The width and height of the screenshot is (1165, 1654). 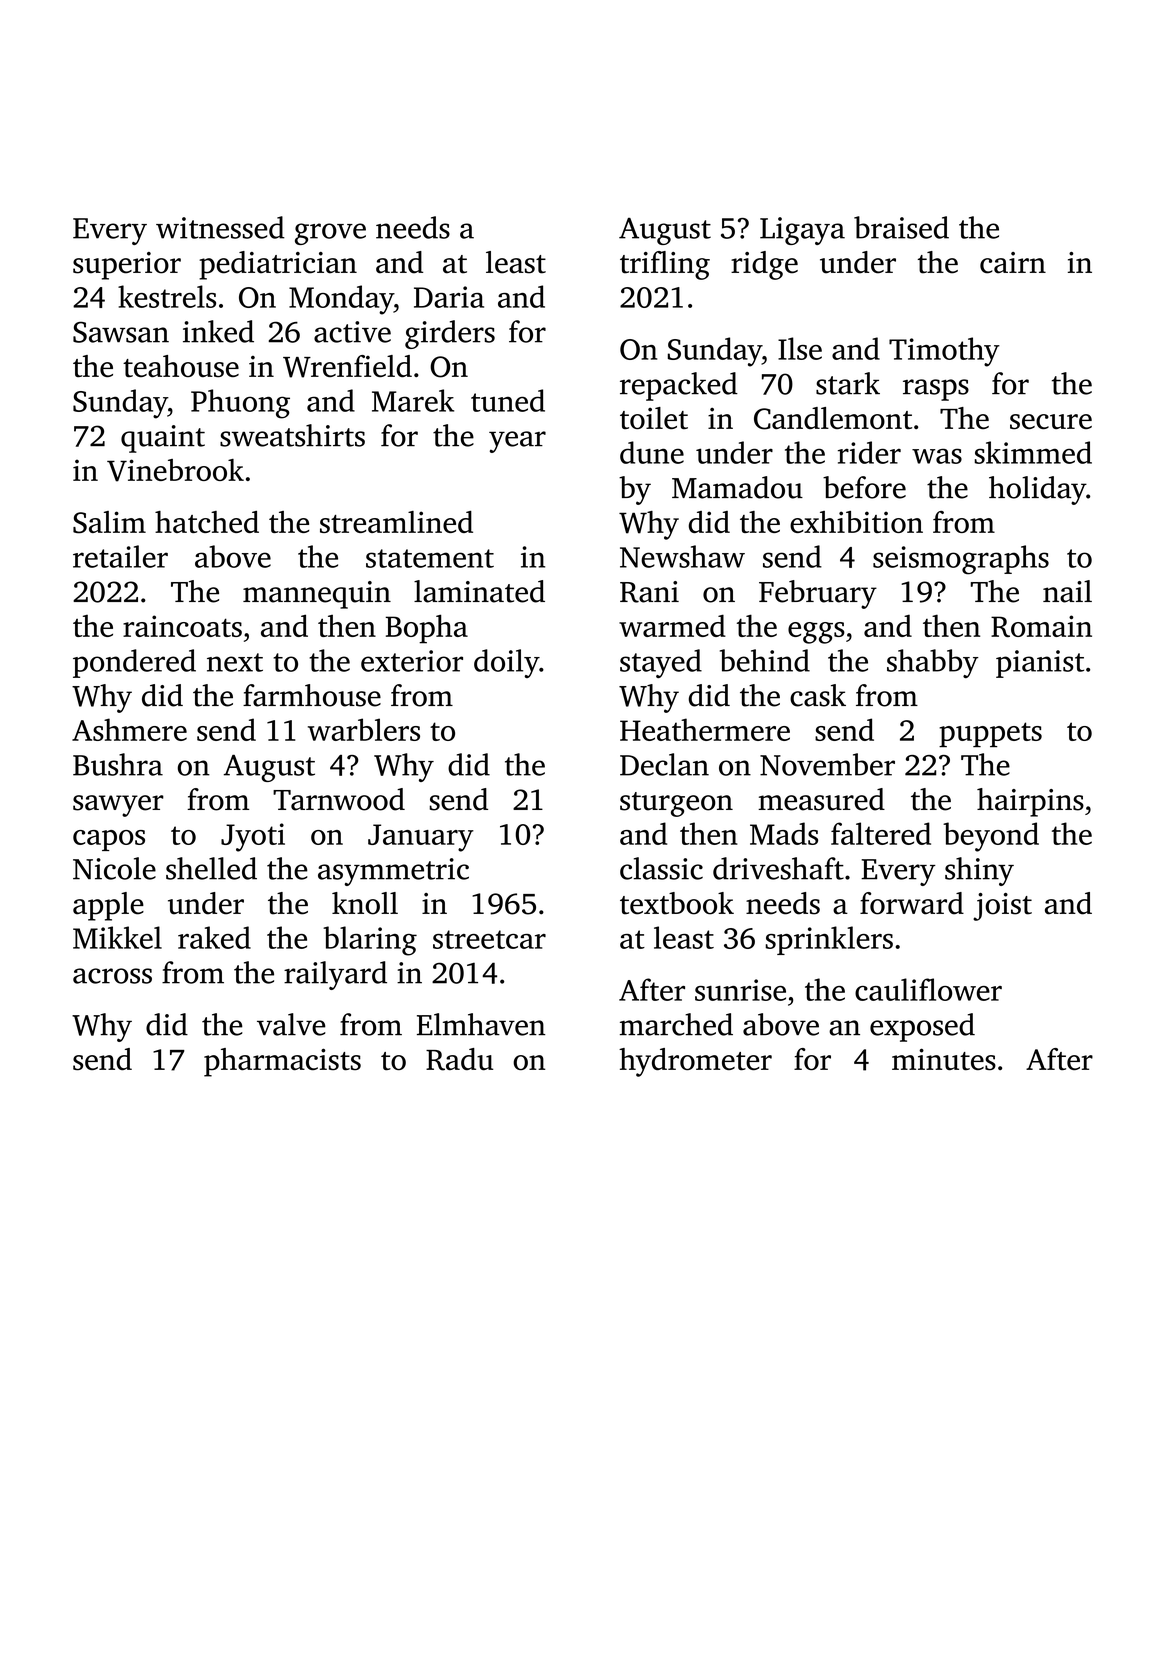 I want to click on railyard, so click(x=335, y=975).
